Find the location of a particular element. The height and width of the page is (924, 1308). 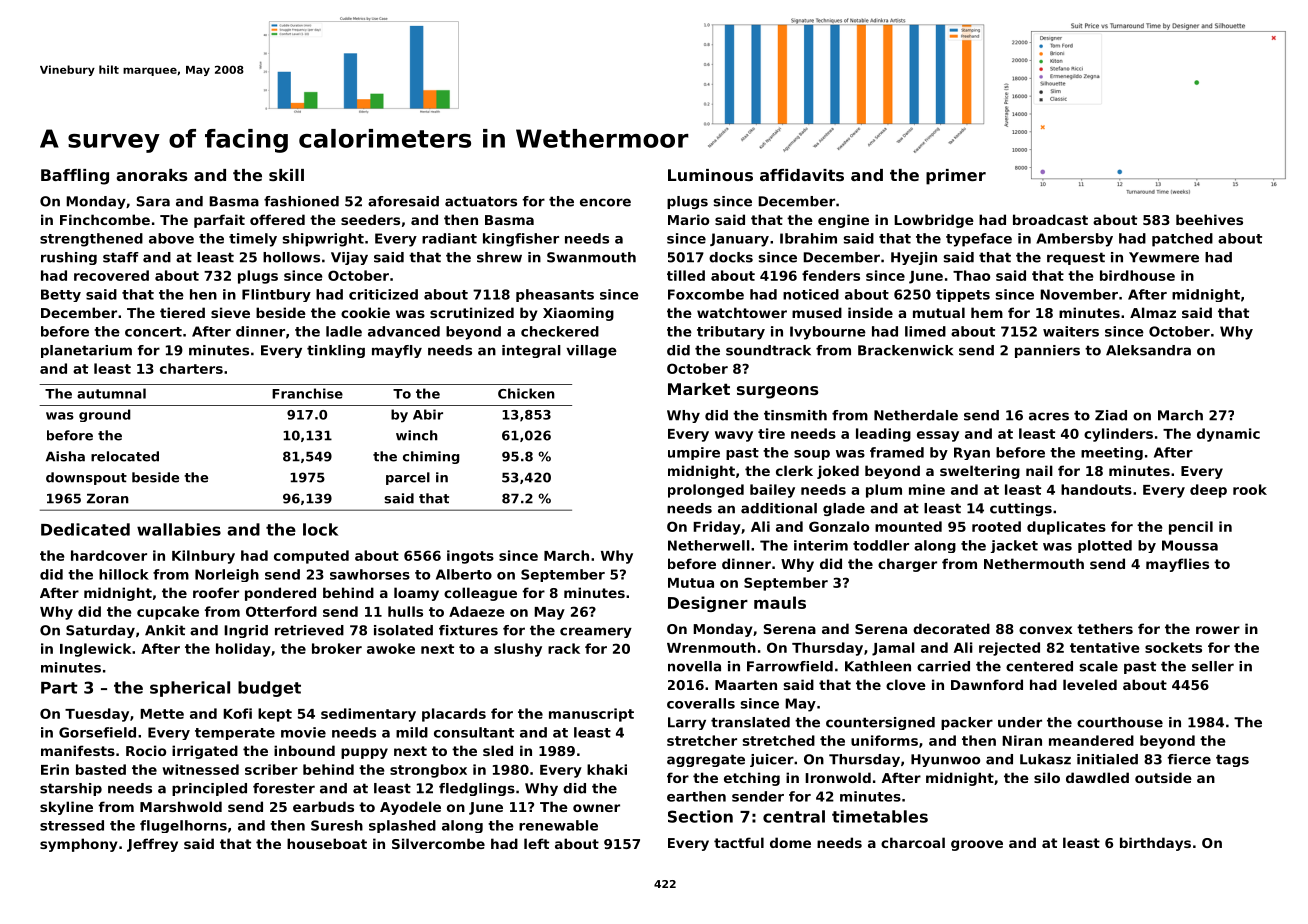

tactful is located at coordinates (739, 842).
